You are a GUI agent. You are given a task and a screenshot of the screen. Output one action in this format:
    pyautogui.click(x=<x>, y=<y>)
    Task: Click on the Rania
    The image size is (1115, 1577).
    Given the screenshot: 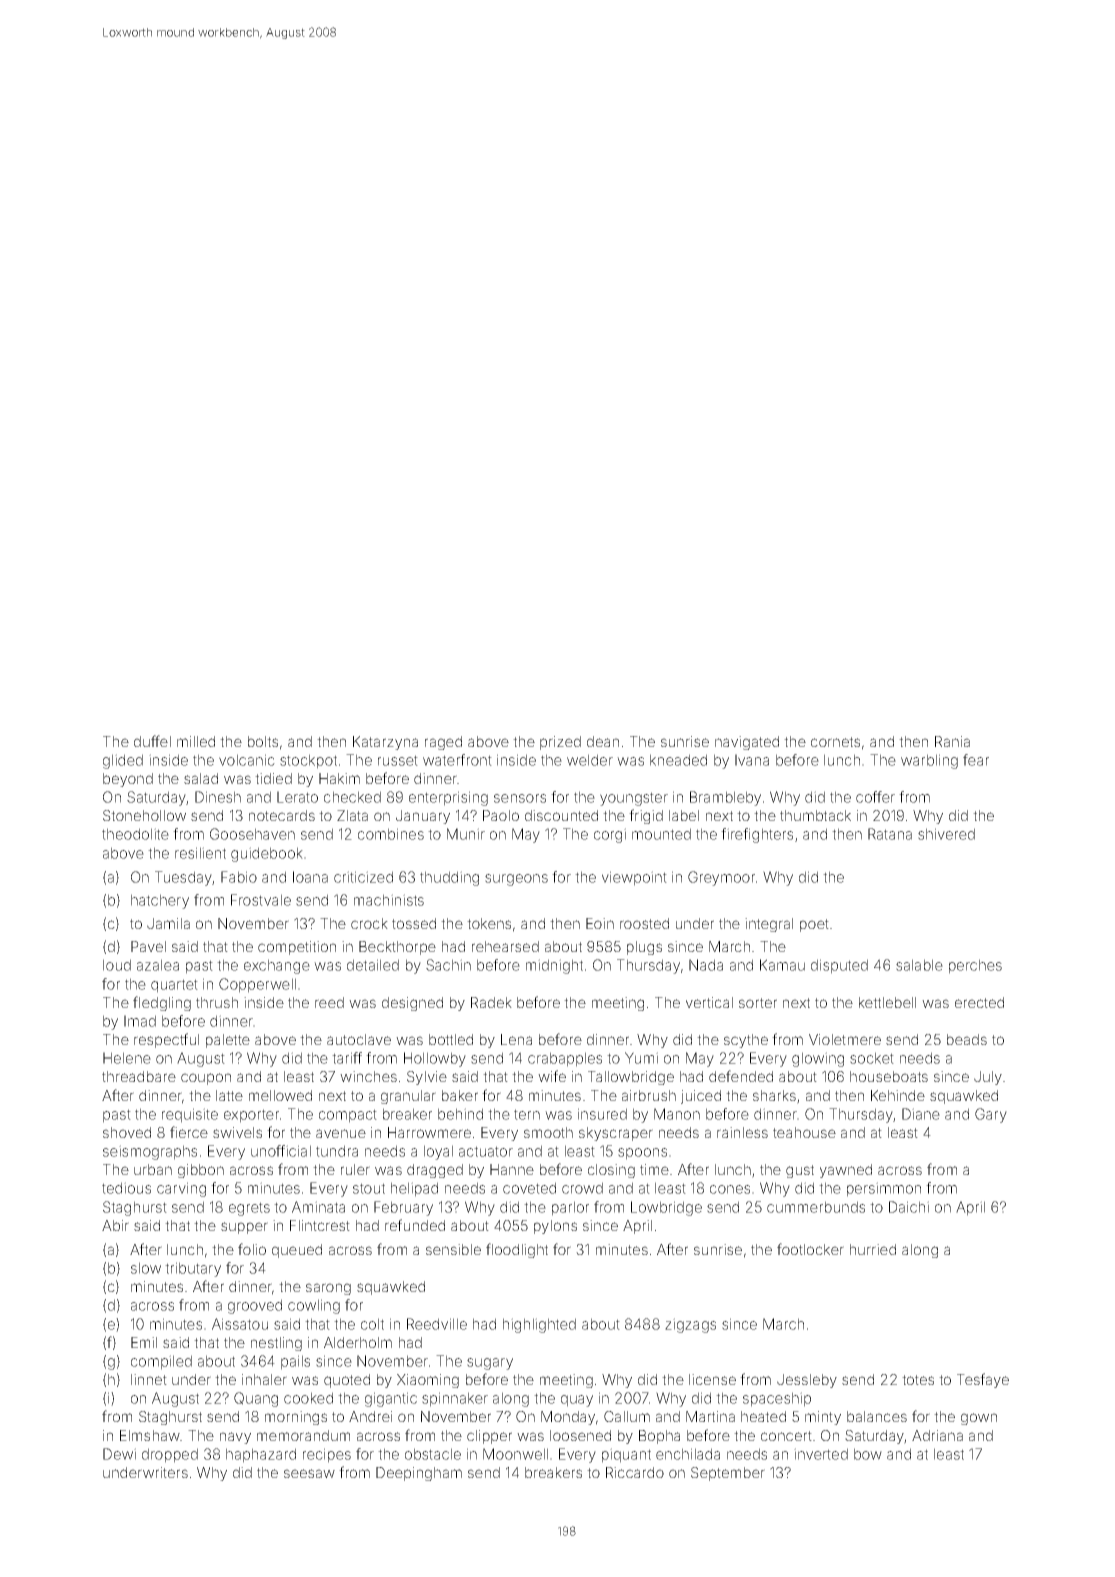 What is the action you would take?
    pyautogui.click(x=952, y=741)
